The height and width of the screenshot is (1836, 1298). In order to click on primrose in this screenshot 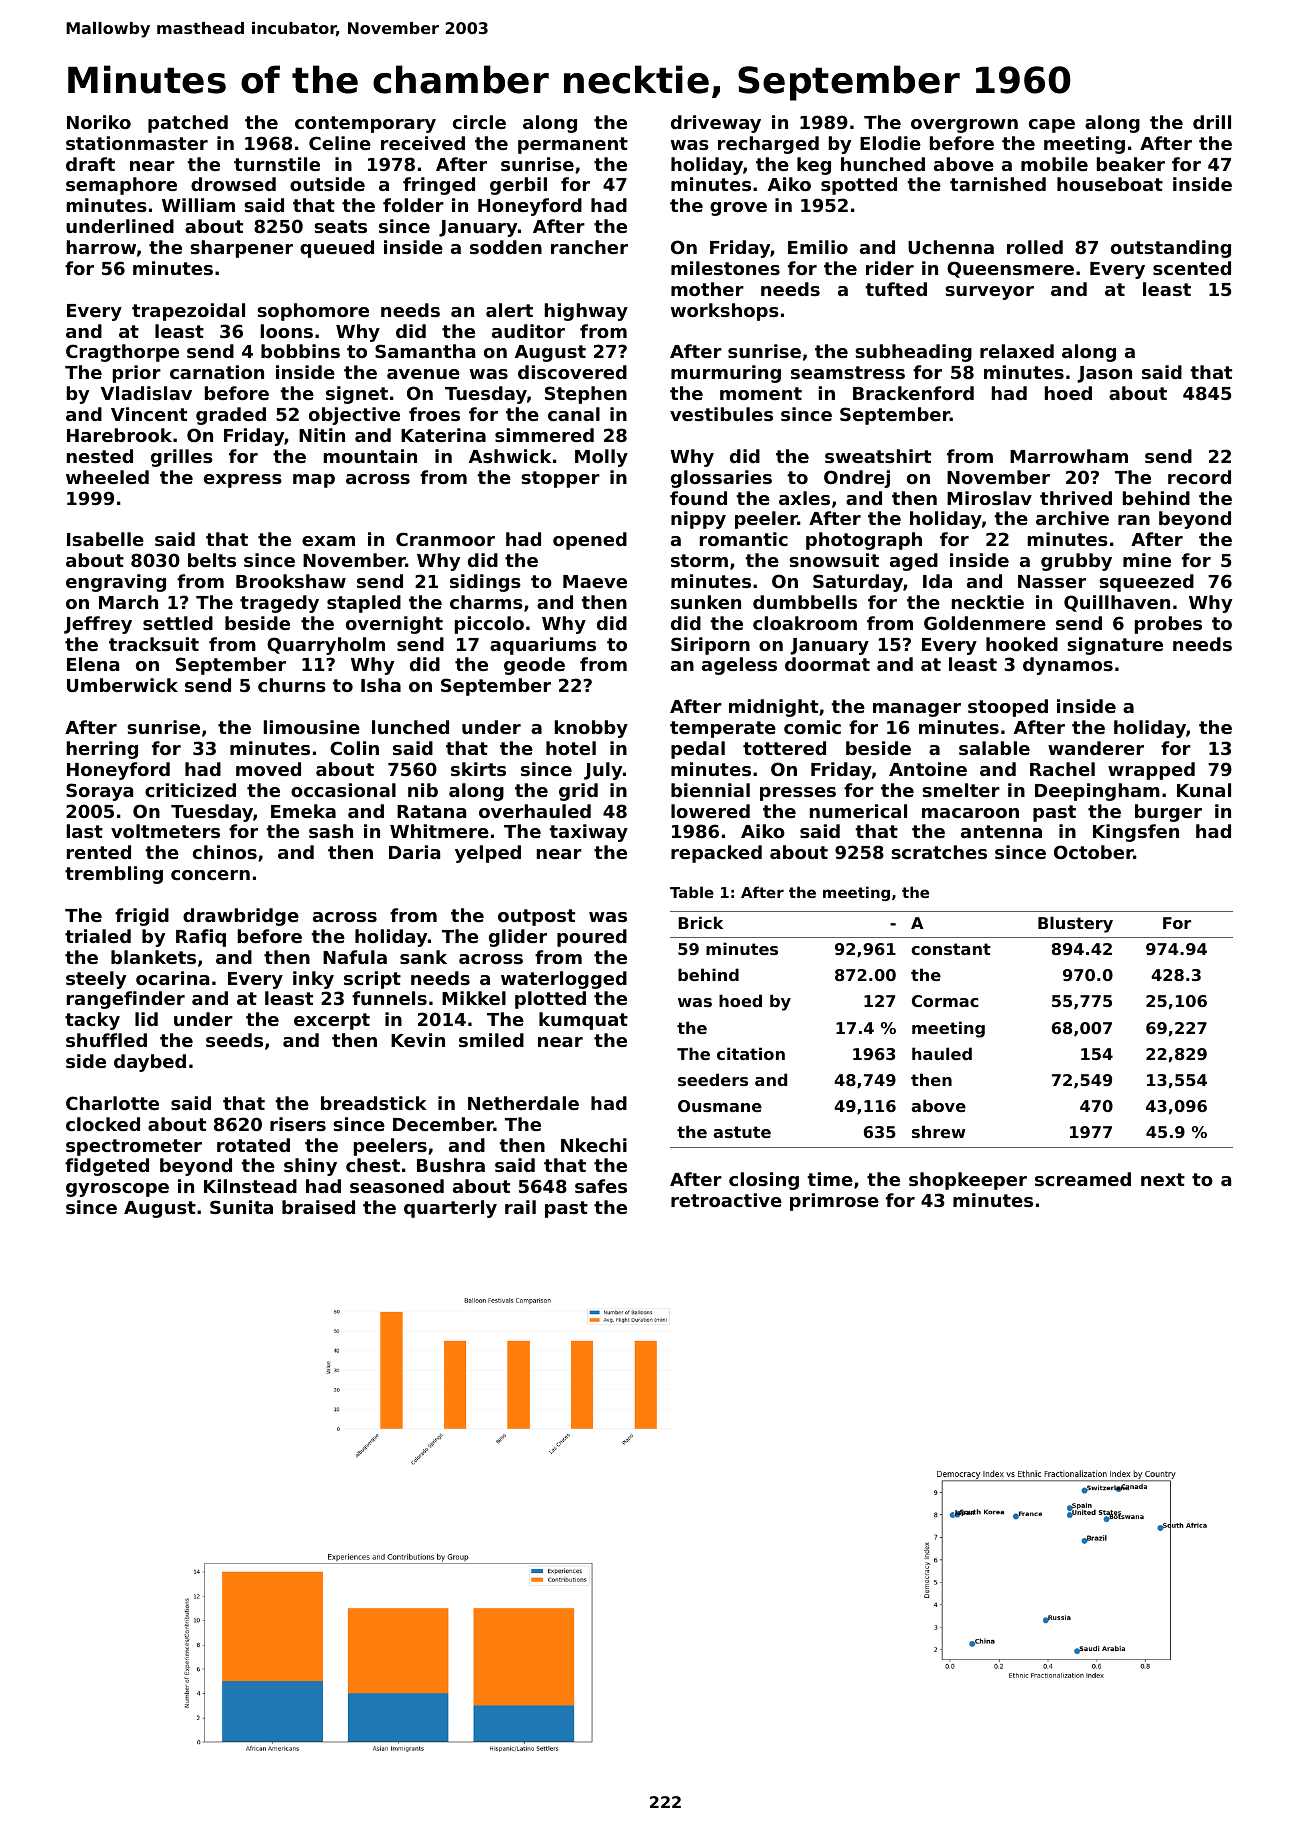, I will do `click(834, 1202)`.
